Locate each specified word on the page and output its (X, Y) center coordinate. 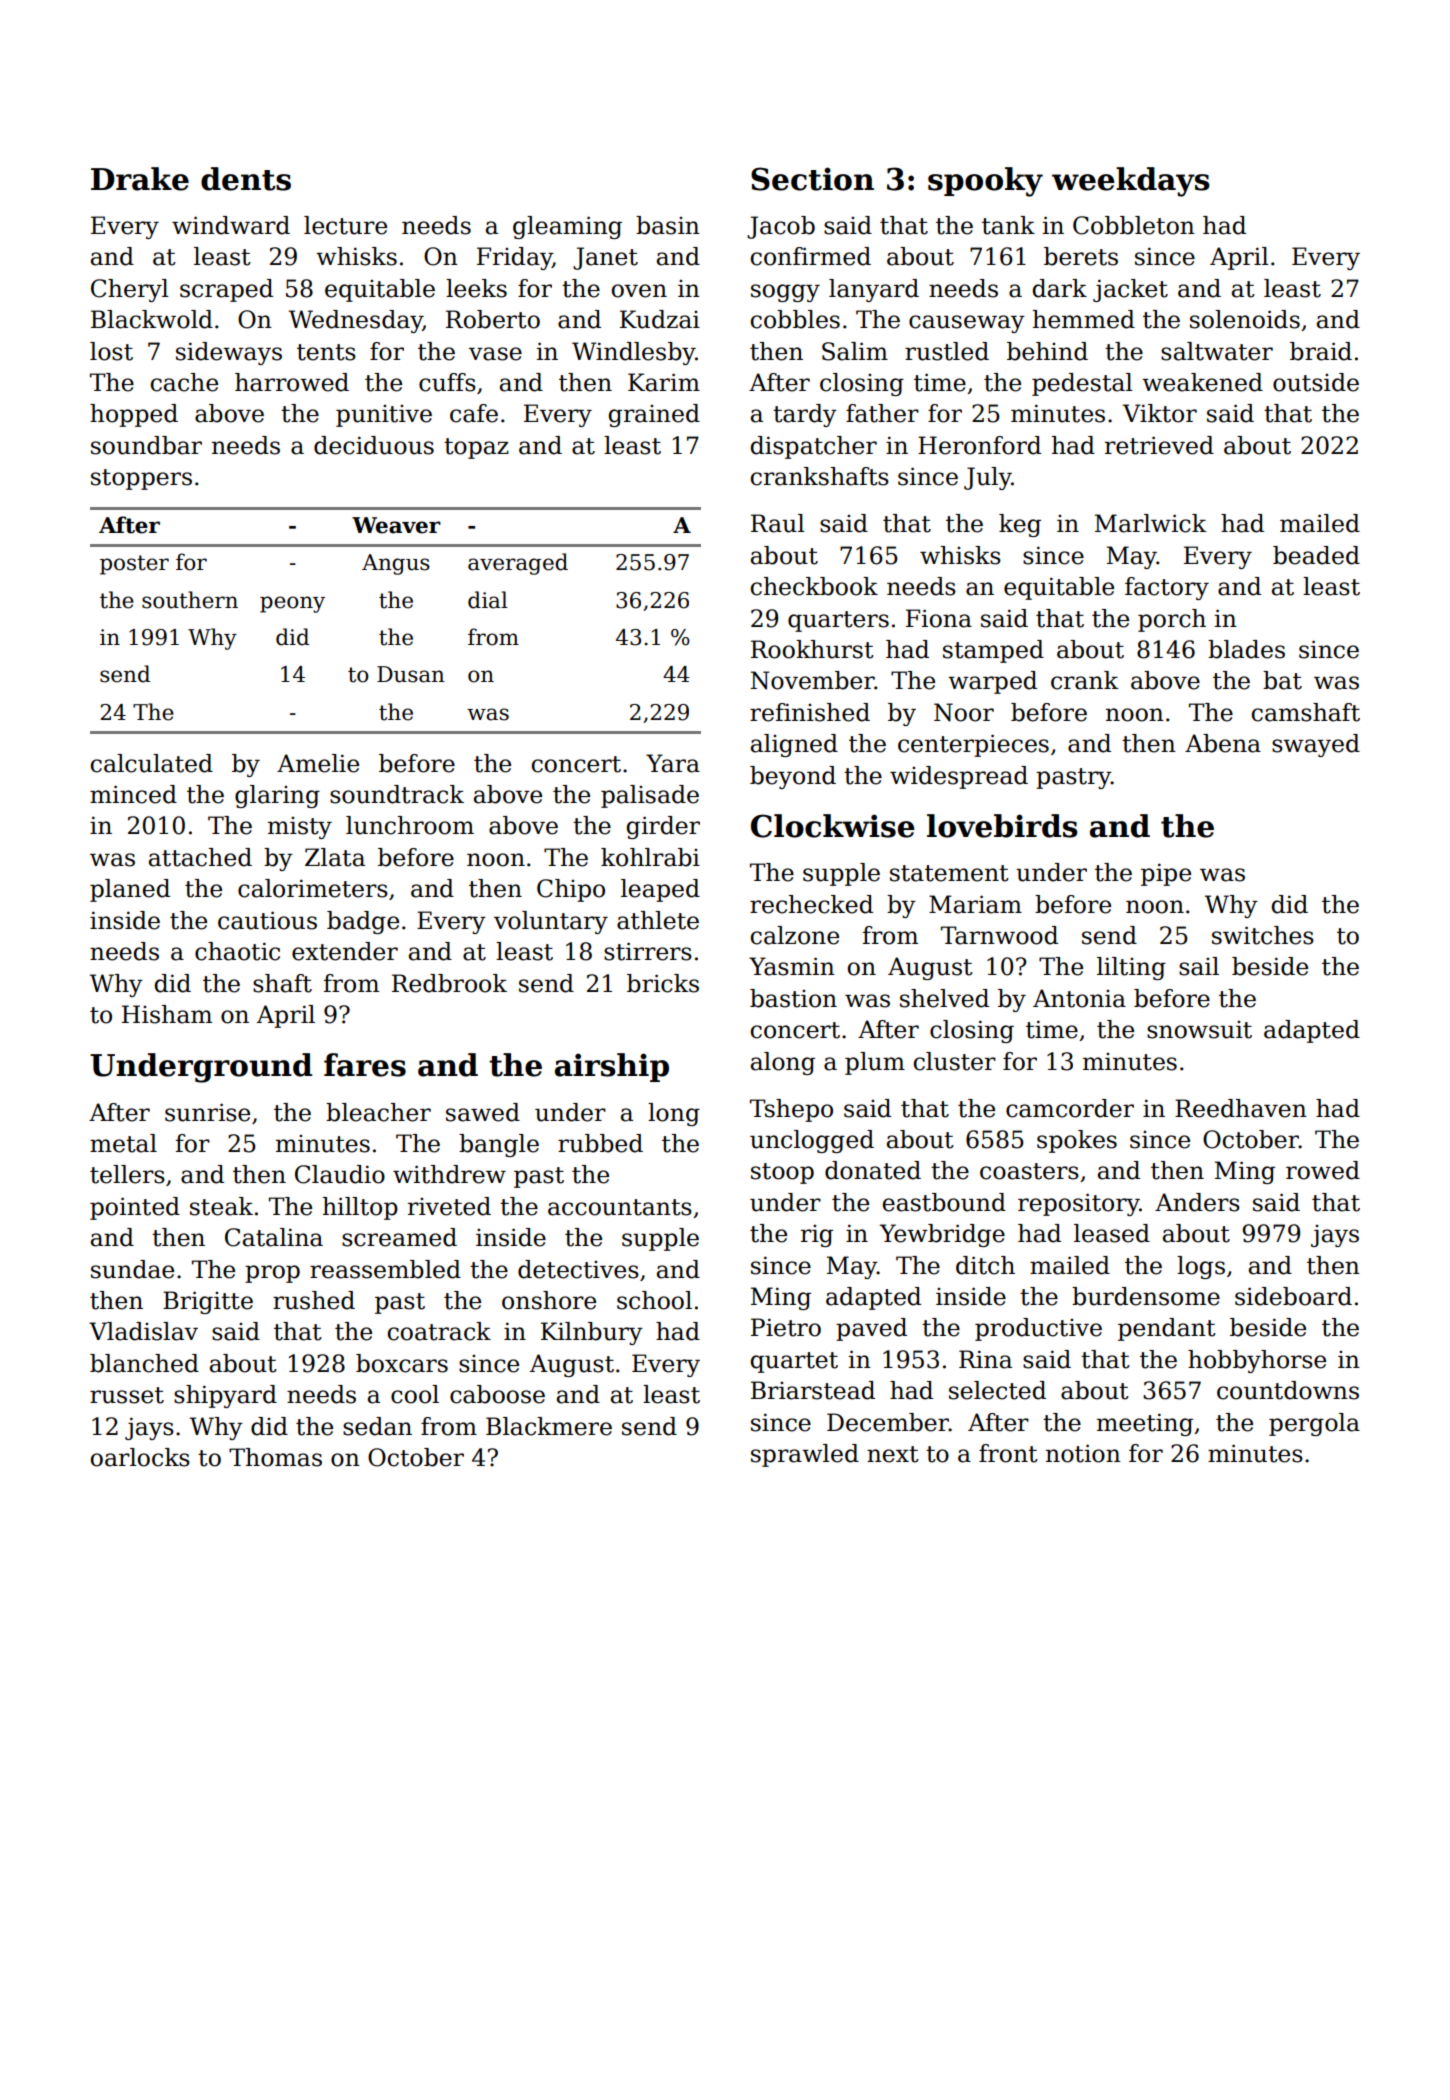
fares (365, 1065)
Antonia (1079, 998)
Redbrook (449, 983)
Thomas (275, 1457)
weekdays (1131, 182)
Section (812, 179)
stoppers (141, 479)
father (882, 413)
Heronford (979, 445)
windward (231, 225)
